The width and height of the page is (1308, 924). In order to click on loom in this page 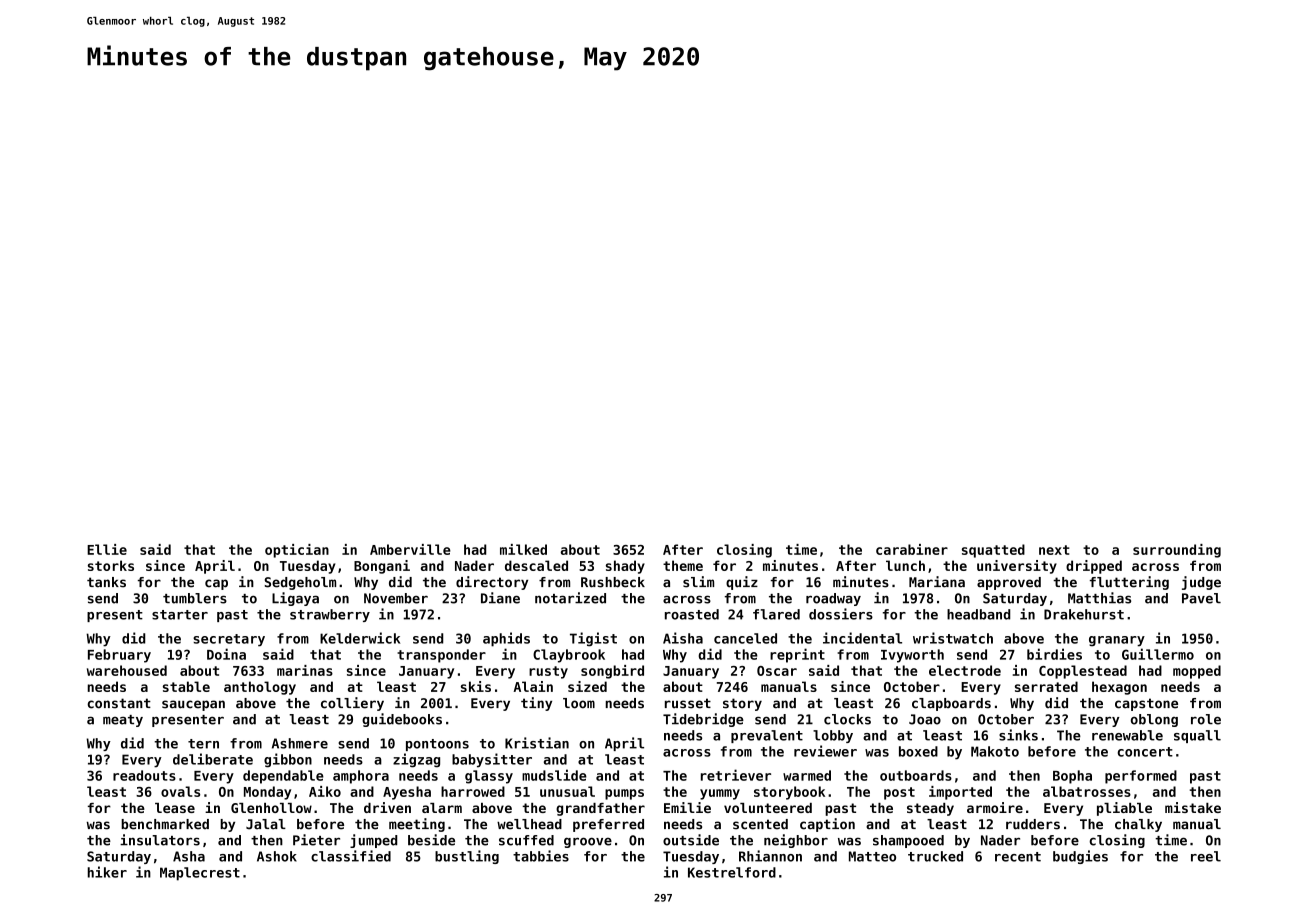, I will do `click(579, 703)`.
